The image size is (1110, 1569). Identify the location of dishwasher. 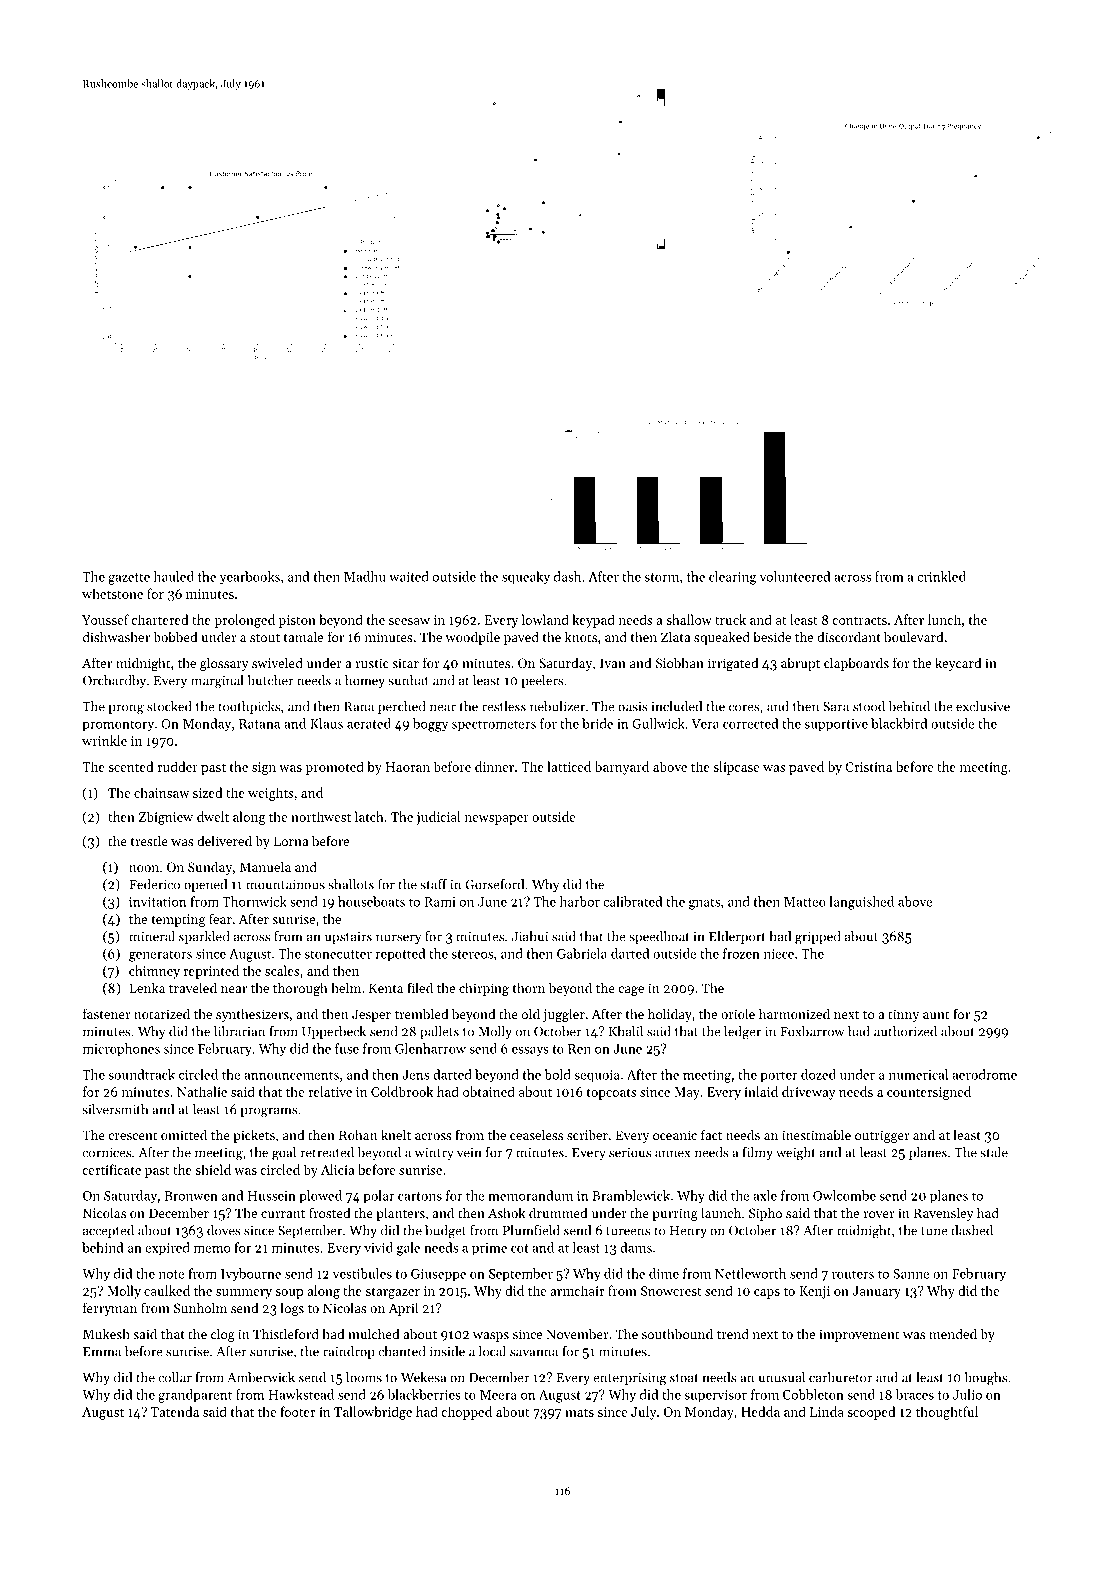
(116, 636).
